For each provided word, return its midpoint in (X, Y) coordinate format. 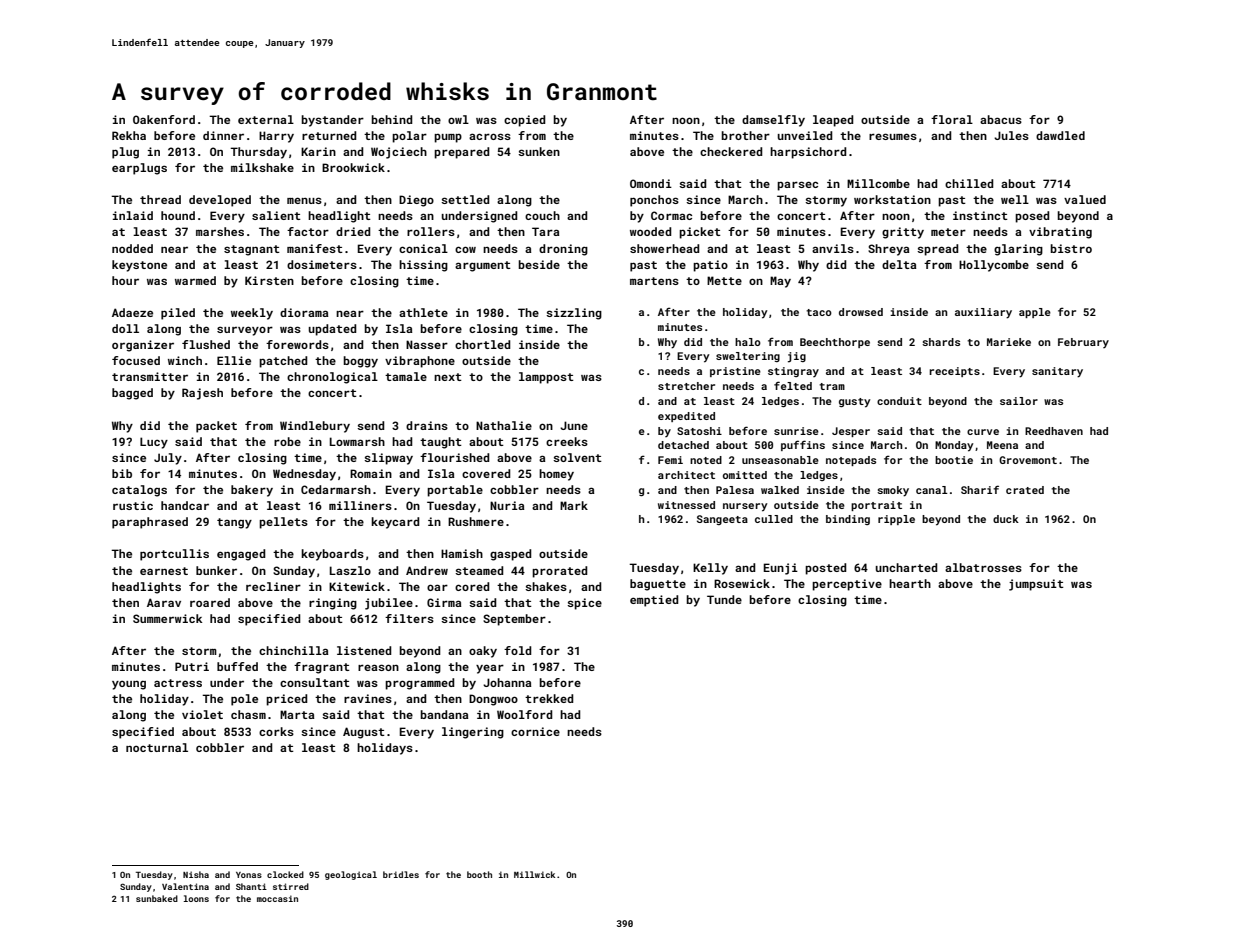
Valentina (185, 886)
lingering (473, 733)
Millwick (534, 874)
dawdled (1060, 135)
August (364, 733)
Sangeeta (722, 520)
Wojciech (399, 153)
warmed (195, 280)
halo (748, 342)
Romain (371, 473)
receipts (954, 372)
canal (932, 490)
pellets (283, 523)
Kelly (710, 569)
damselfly (773, 121)
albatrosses (983, 567)
